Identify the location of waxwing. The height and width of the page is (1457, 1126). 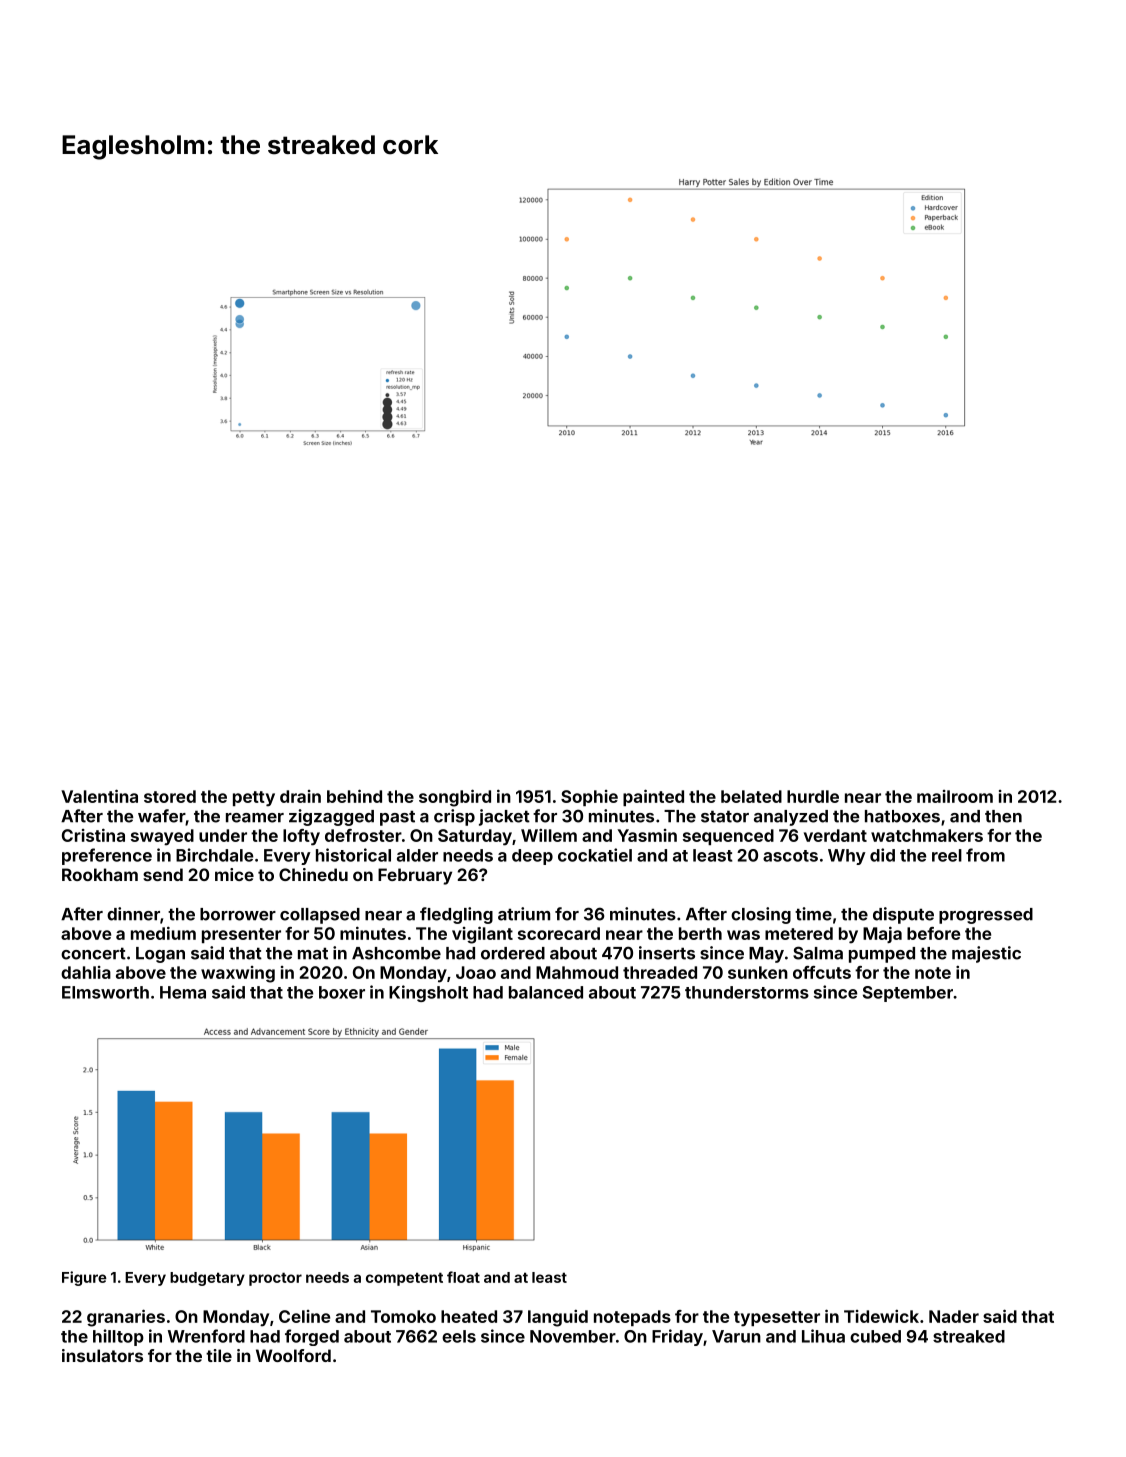
(238, 974).
